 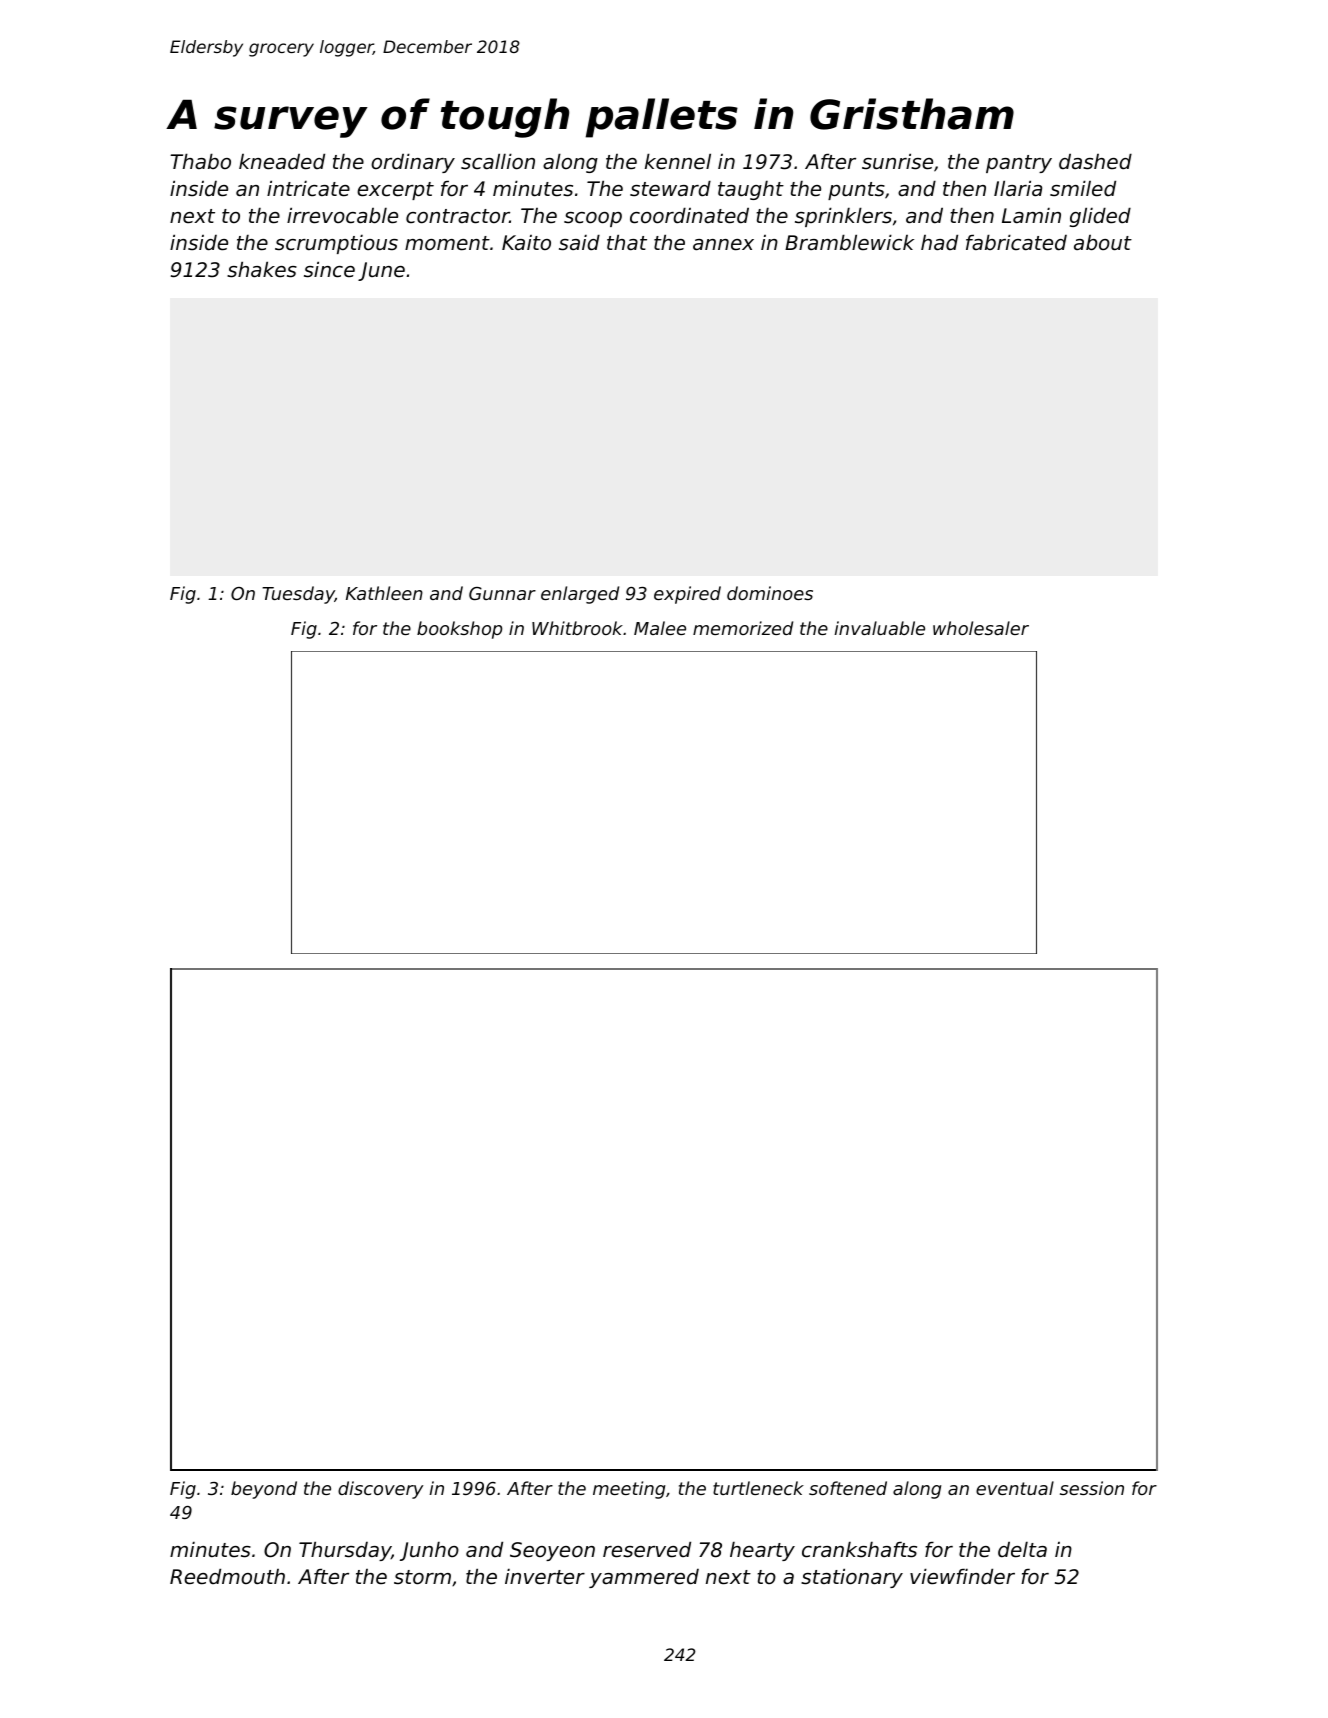 What do you see at coordinates (1015, 1488) in the screenshot?
I see `eventual` at bounding box center [1015, 1488].
